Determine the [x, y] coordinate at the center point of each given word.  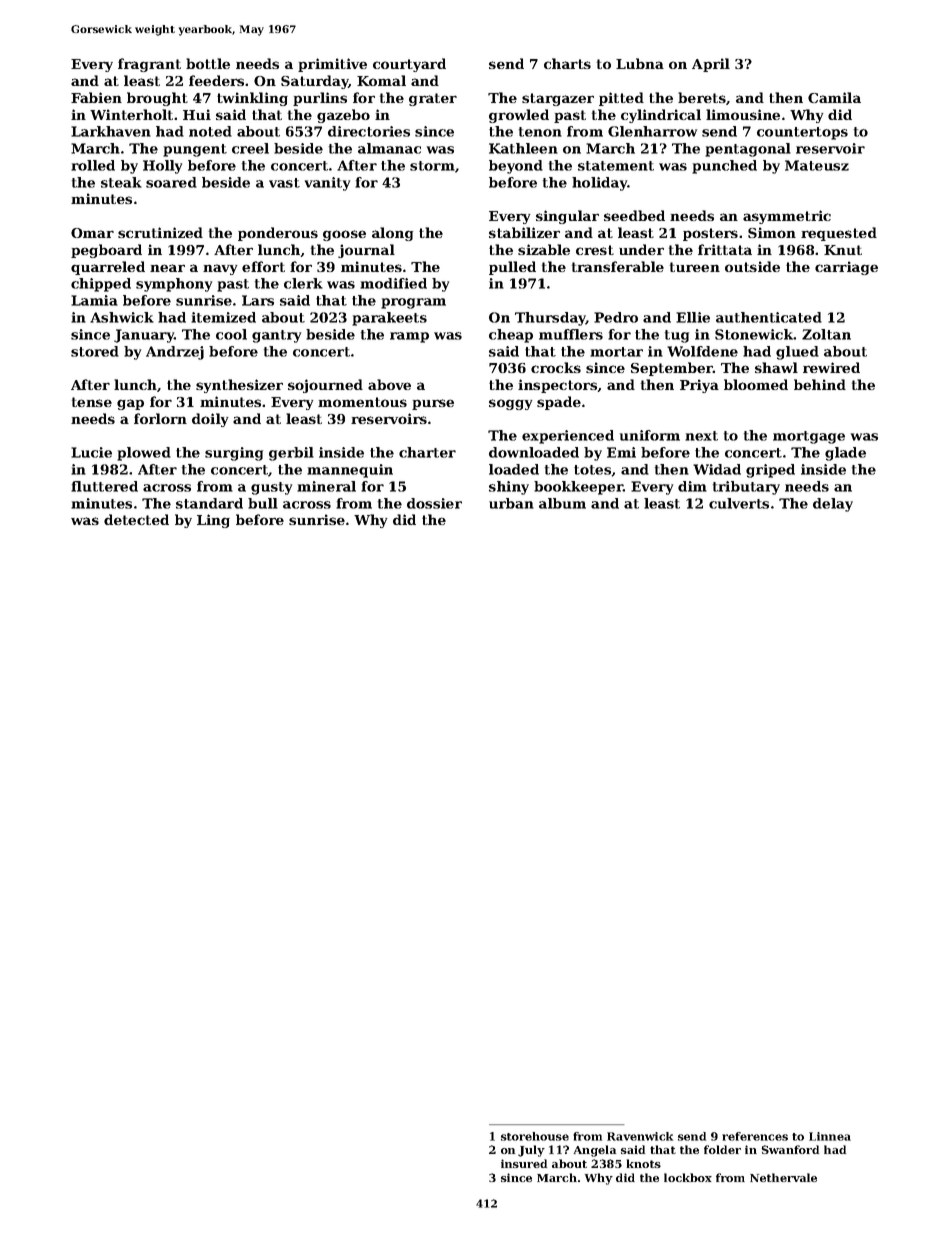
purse [433, 404]
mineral [326, 486]
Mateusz [817, 165]
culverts [739, 503]
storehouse [535, 1136]
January [144, 336]
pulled [512, 268]
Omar [92, 233]
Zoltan [826, 334]
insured [524, 1163]
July [531, 1151]
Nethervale [783, 1177]
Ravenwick [640, 1136]
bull [263, 503]
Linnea [830, 1136]
